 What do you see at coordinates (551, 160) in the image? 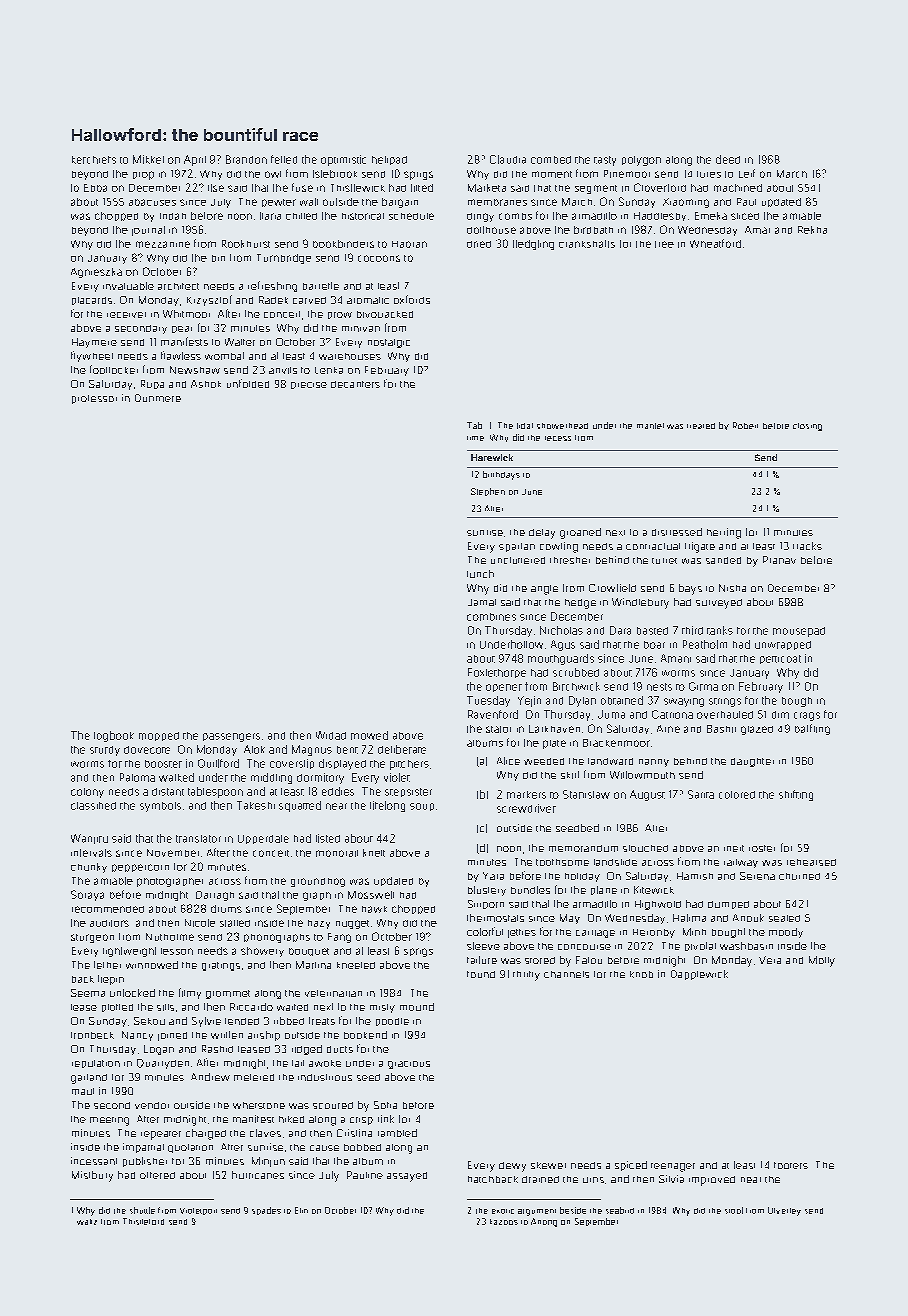
I see `combed` at bounding box center [551, 160].
